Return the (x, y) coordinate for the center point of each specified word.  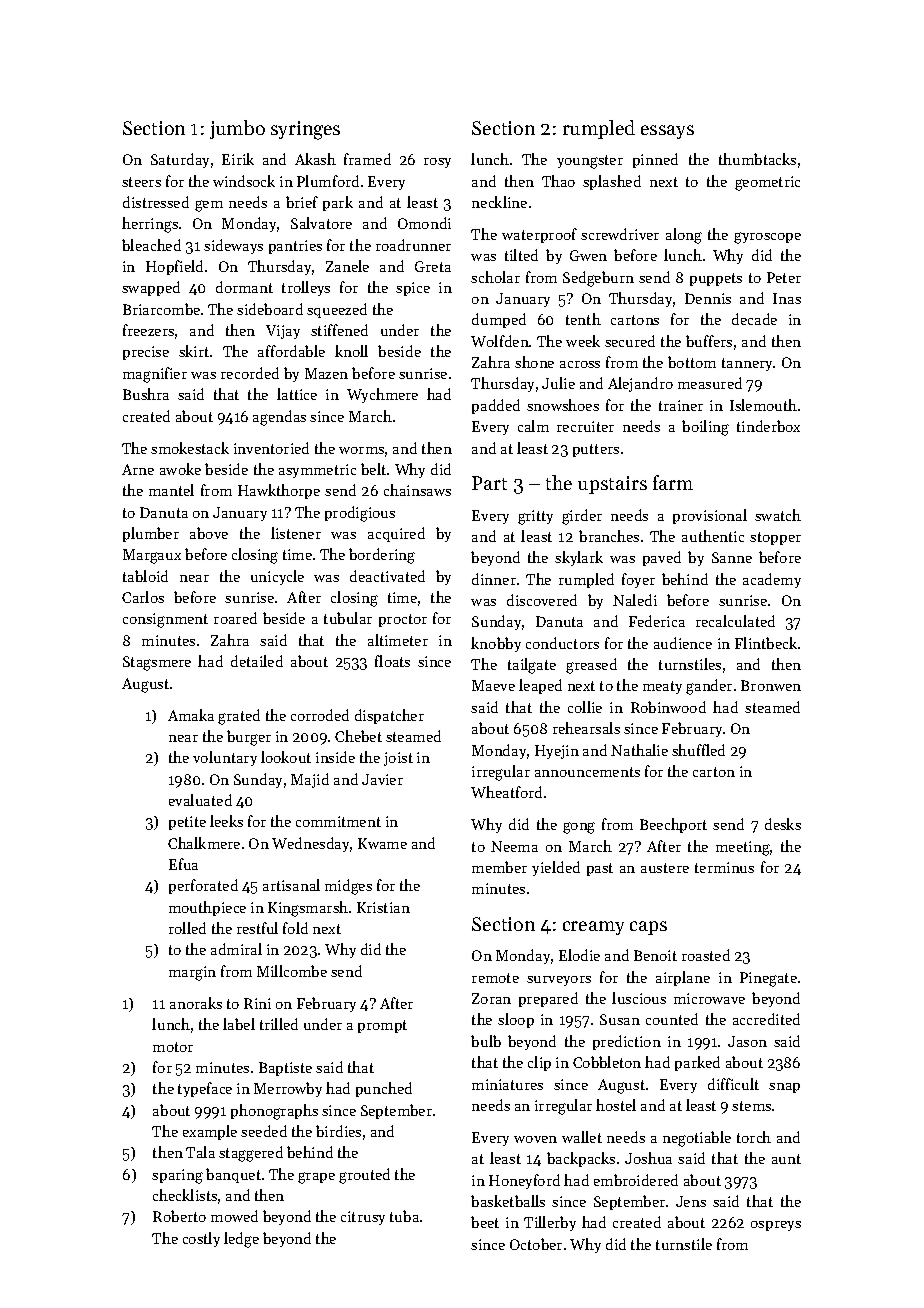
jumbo (237, 129)
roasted (706, 955)
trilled (279, 1024)
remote (495, 978)
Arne (138, 469)
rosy (437, 163)
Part (489, 483)
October (536, 1244)
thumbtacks (757, 159)
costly (201, 1239)
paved (662, 558)
